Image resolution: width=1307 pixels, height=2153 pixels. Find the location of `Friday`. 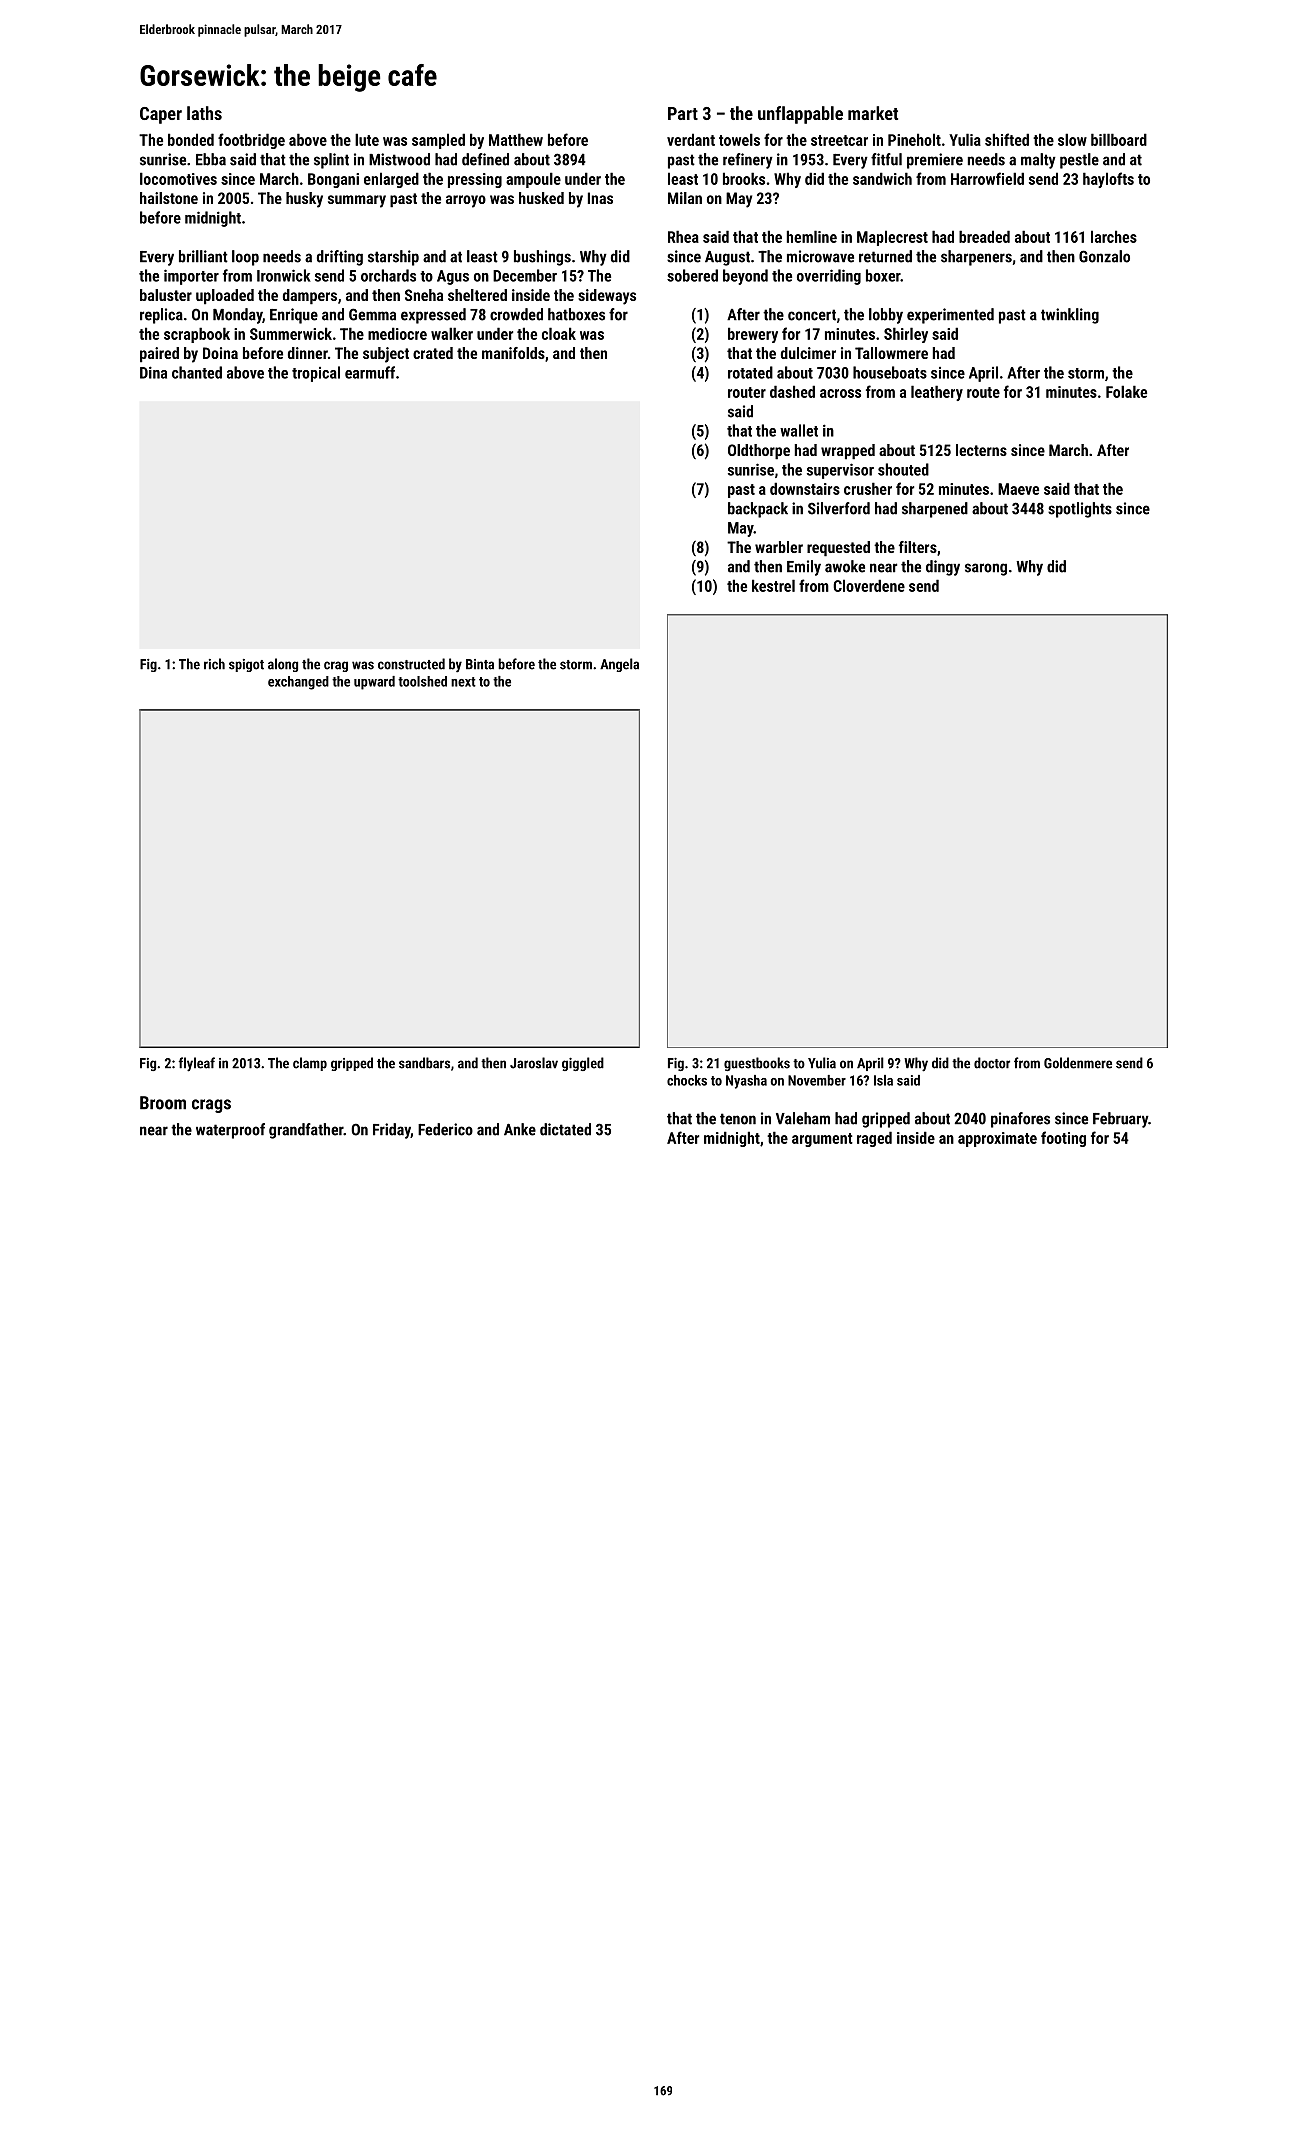

Friday is located at coordinates (392, 1131).
